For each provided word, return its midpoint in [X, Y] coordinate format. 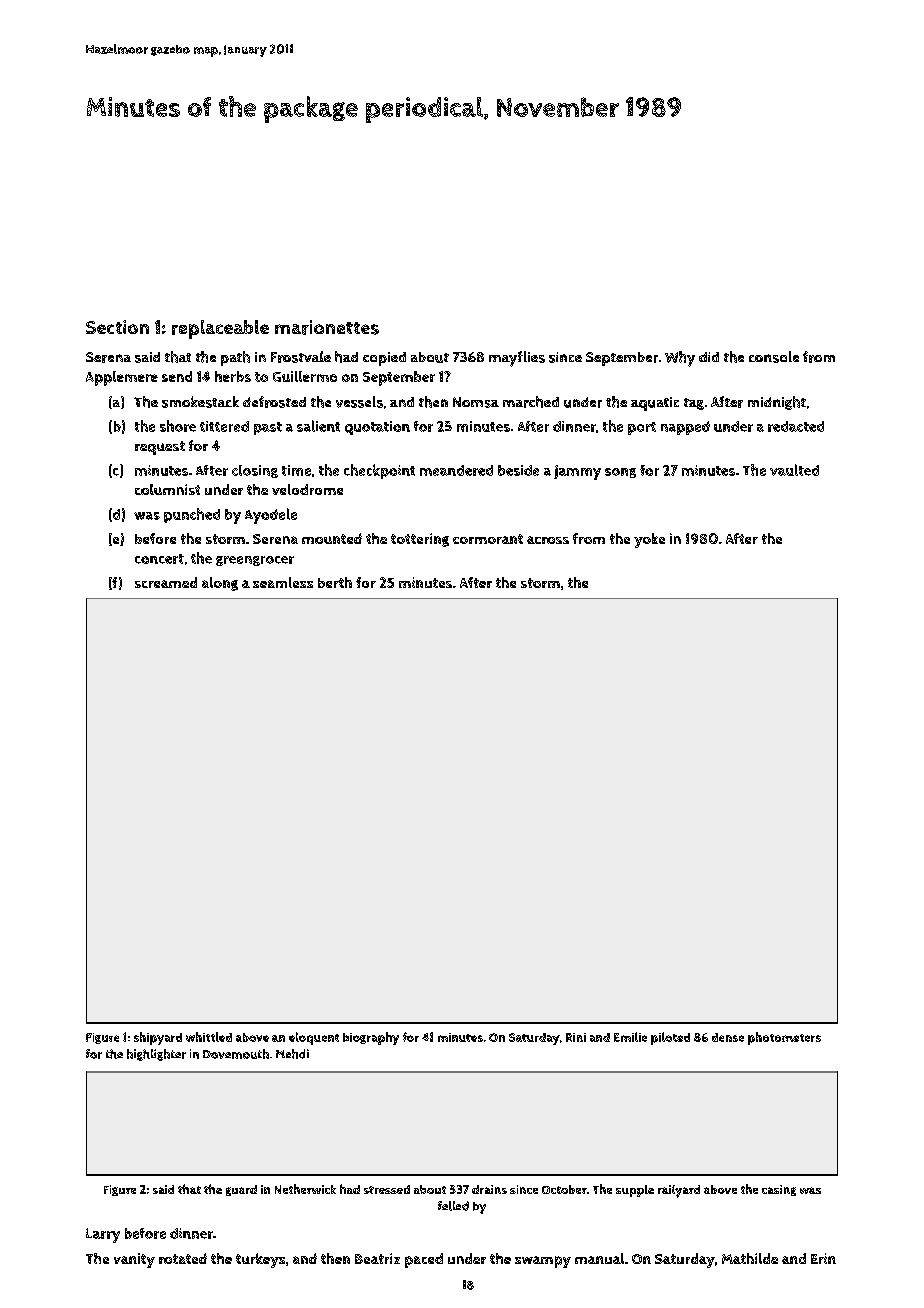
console [774, 357]
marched [531, 402]
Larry [103, 1235]
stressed [387, 1189]
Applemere [122, 378]
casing [779, 1190]
